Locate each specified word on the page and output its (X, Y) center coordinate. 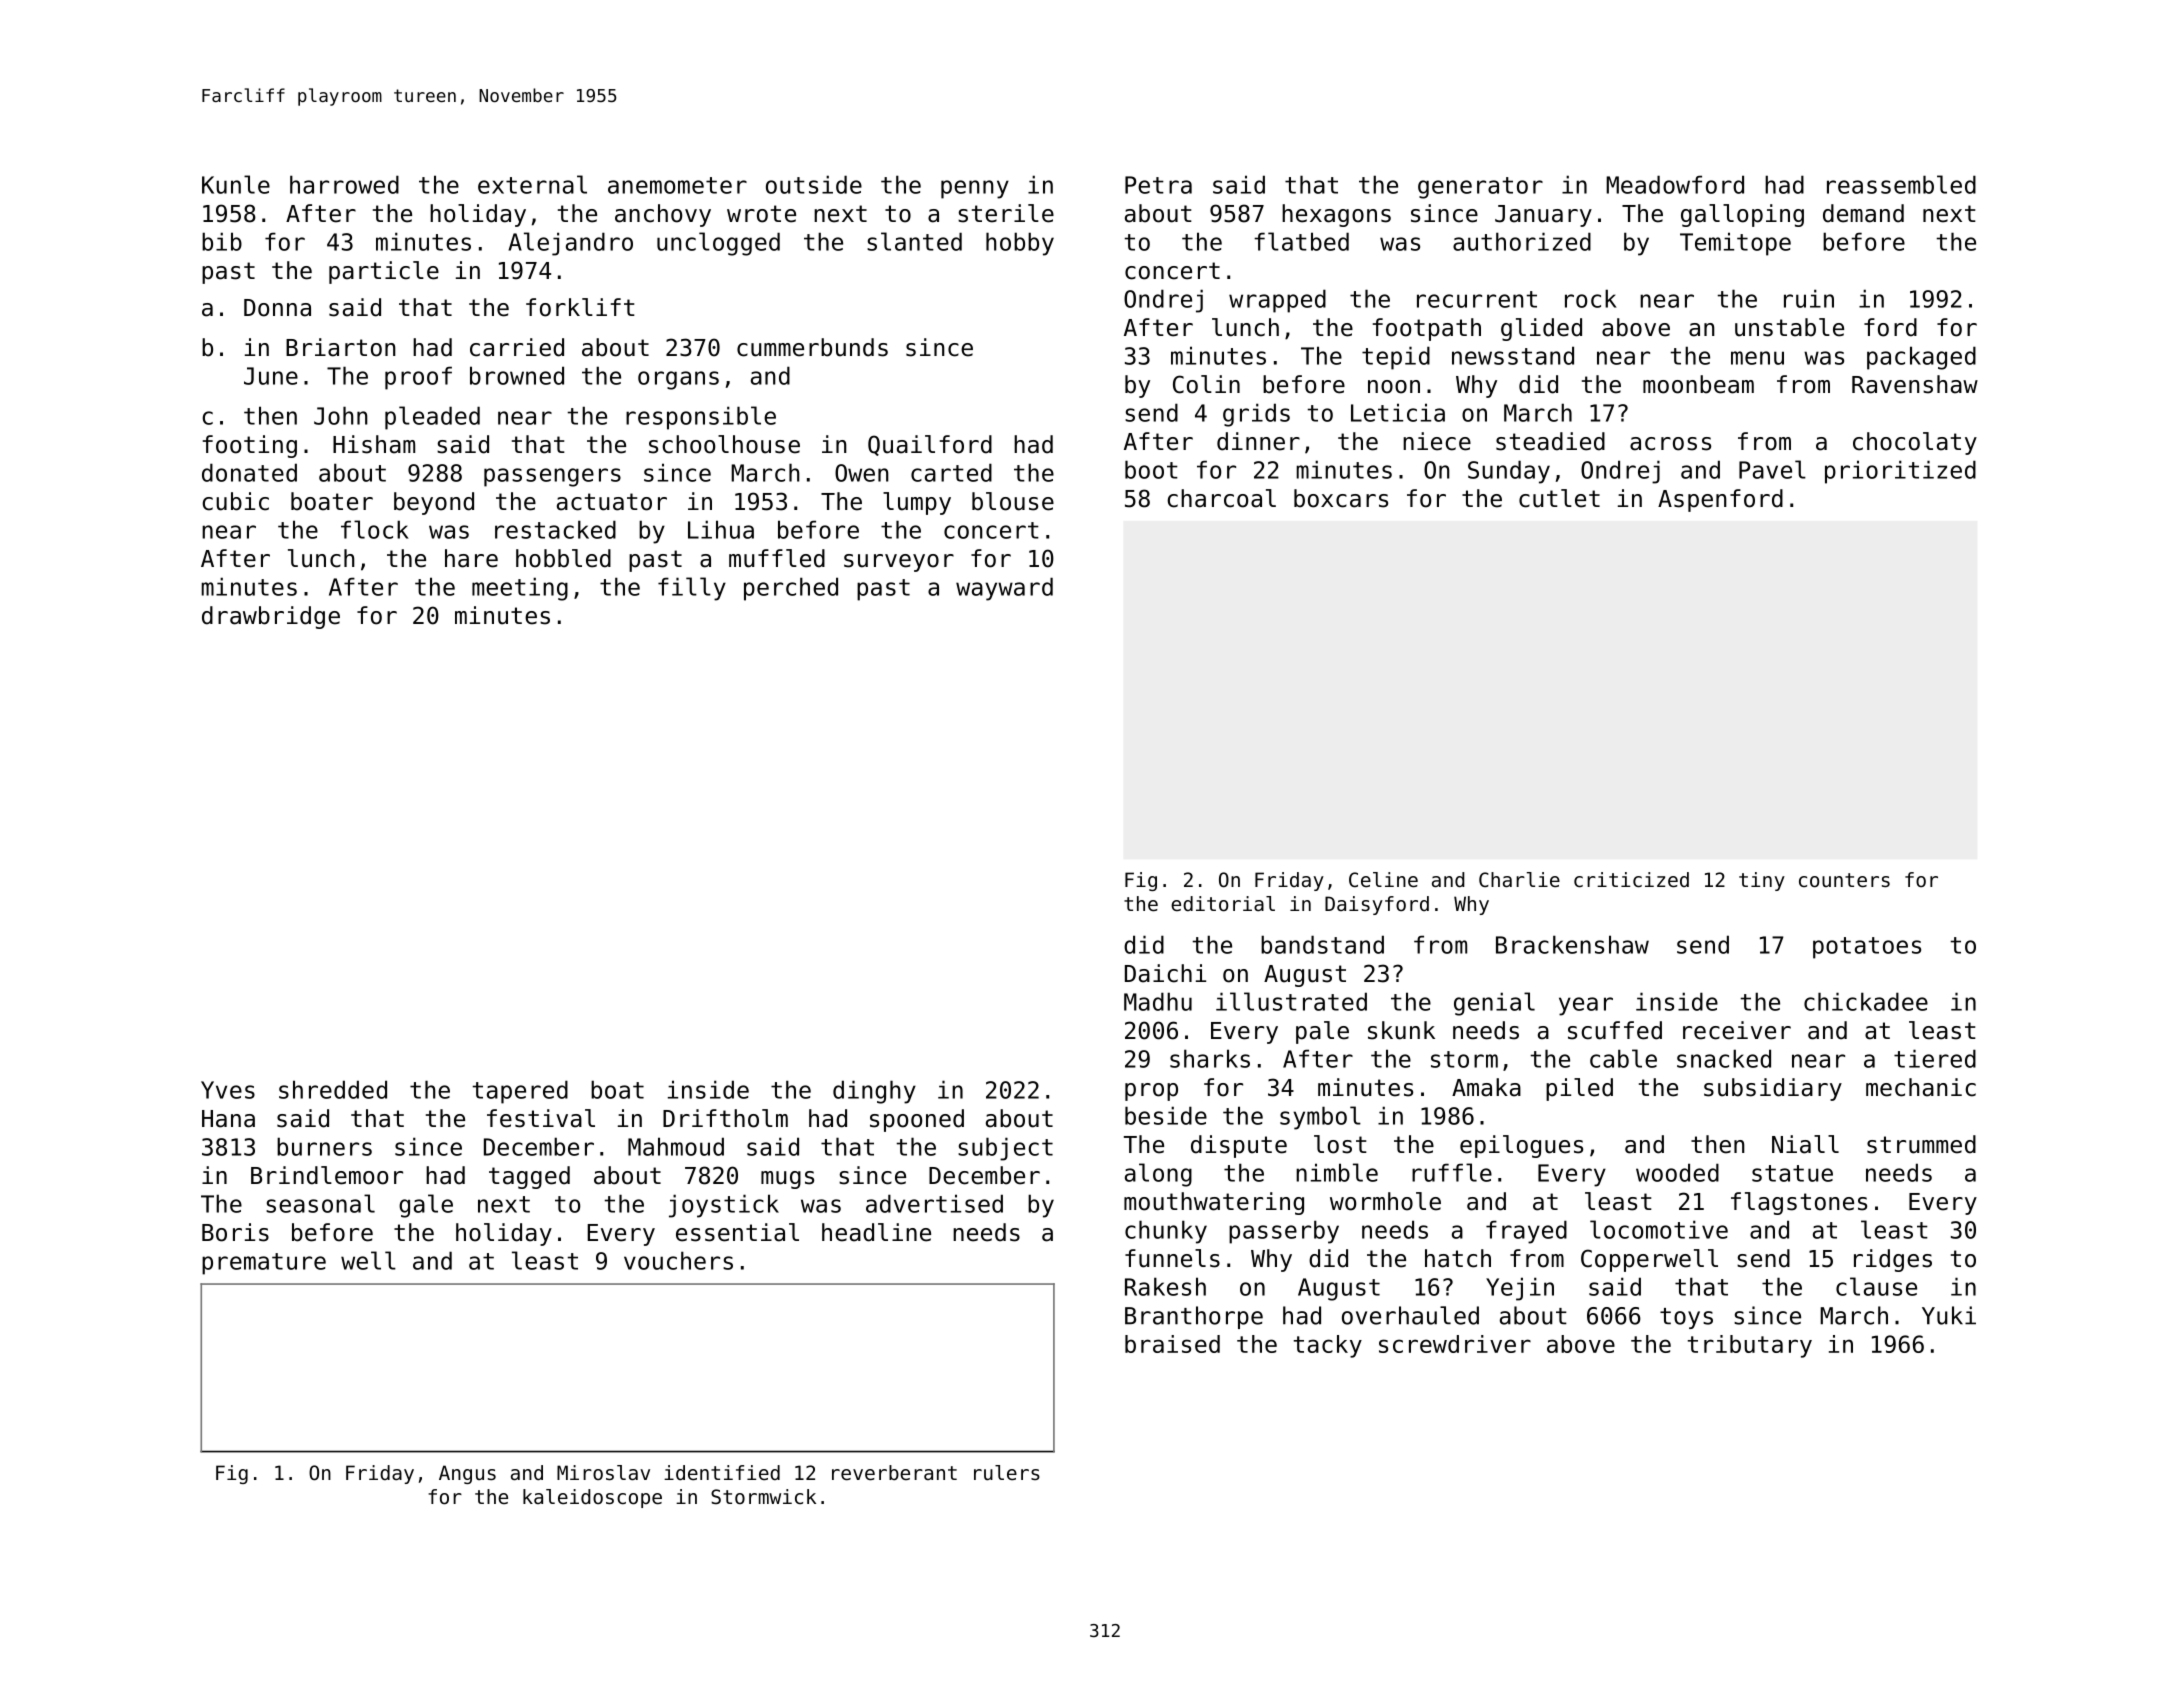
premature (264, 1264)
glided (1541, 329)
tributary (1749, 1346)
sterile (1006, 213)
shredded (333, 1089)
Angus (467, 1474)
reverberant (894, 1473)
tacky (1327, 1346)
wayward (1004, 589)
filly (692, 589)
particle (384, 272)
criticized (1631, 880)
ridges (1893, 1260)
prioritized (1900, 472)
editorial (1223, 904)
